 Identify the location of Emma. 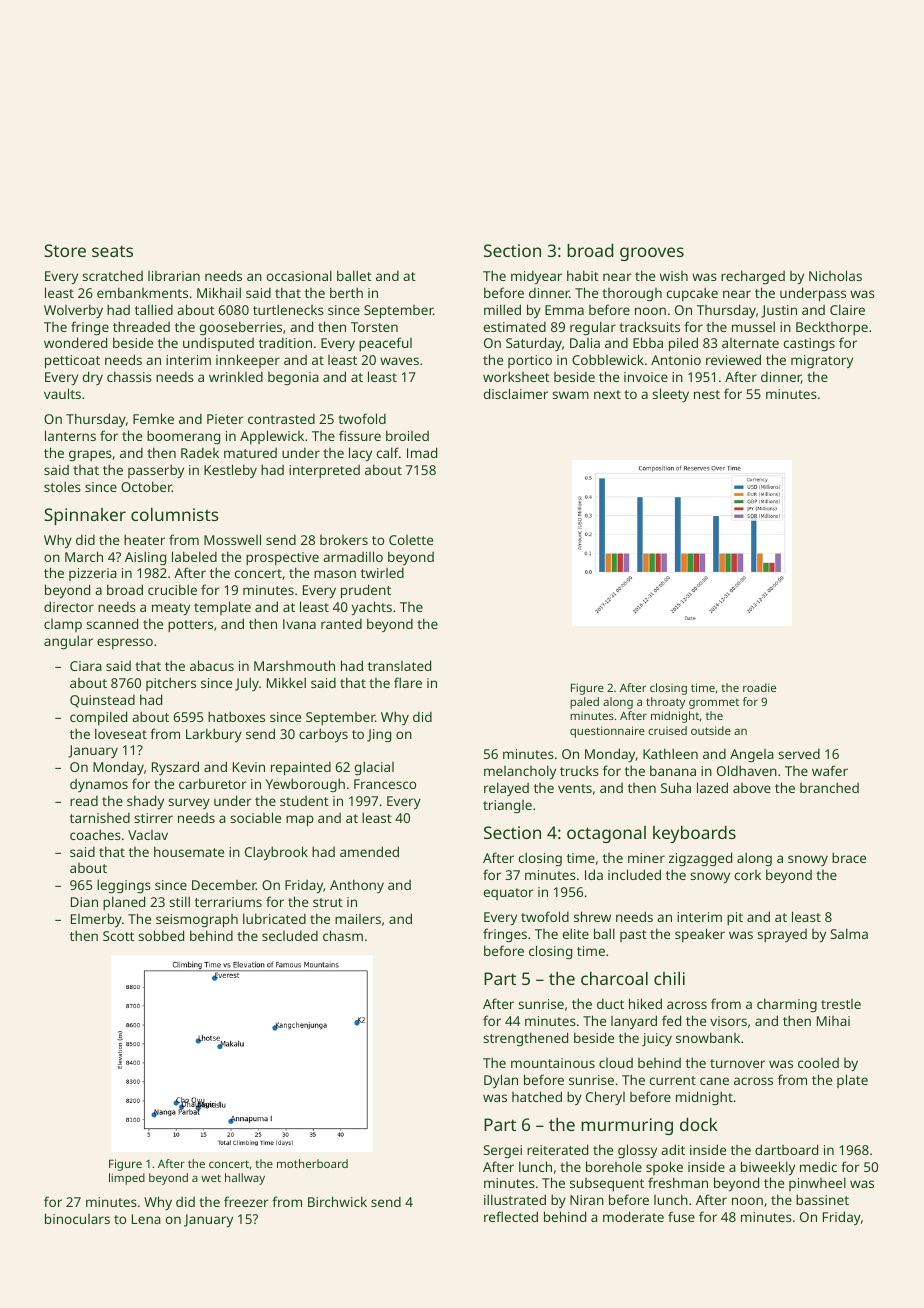
(564, 310).
